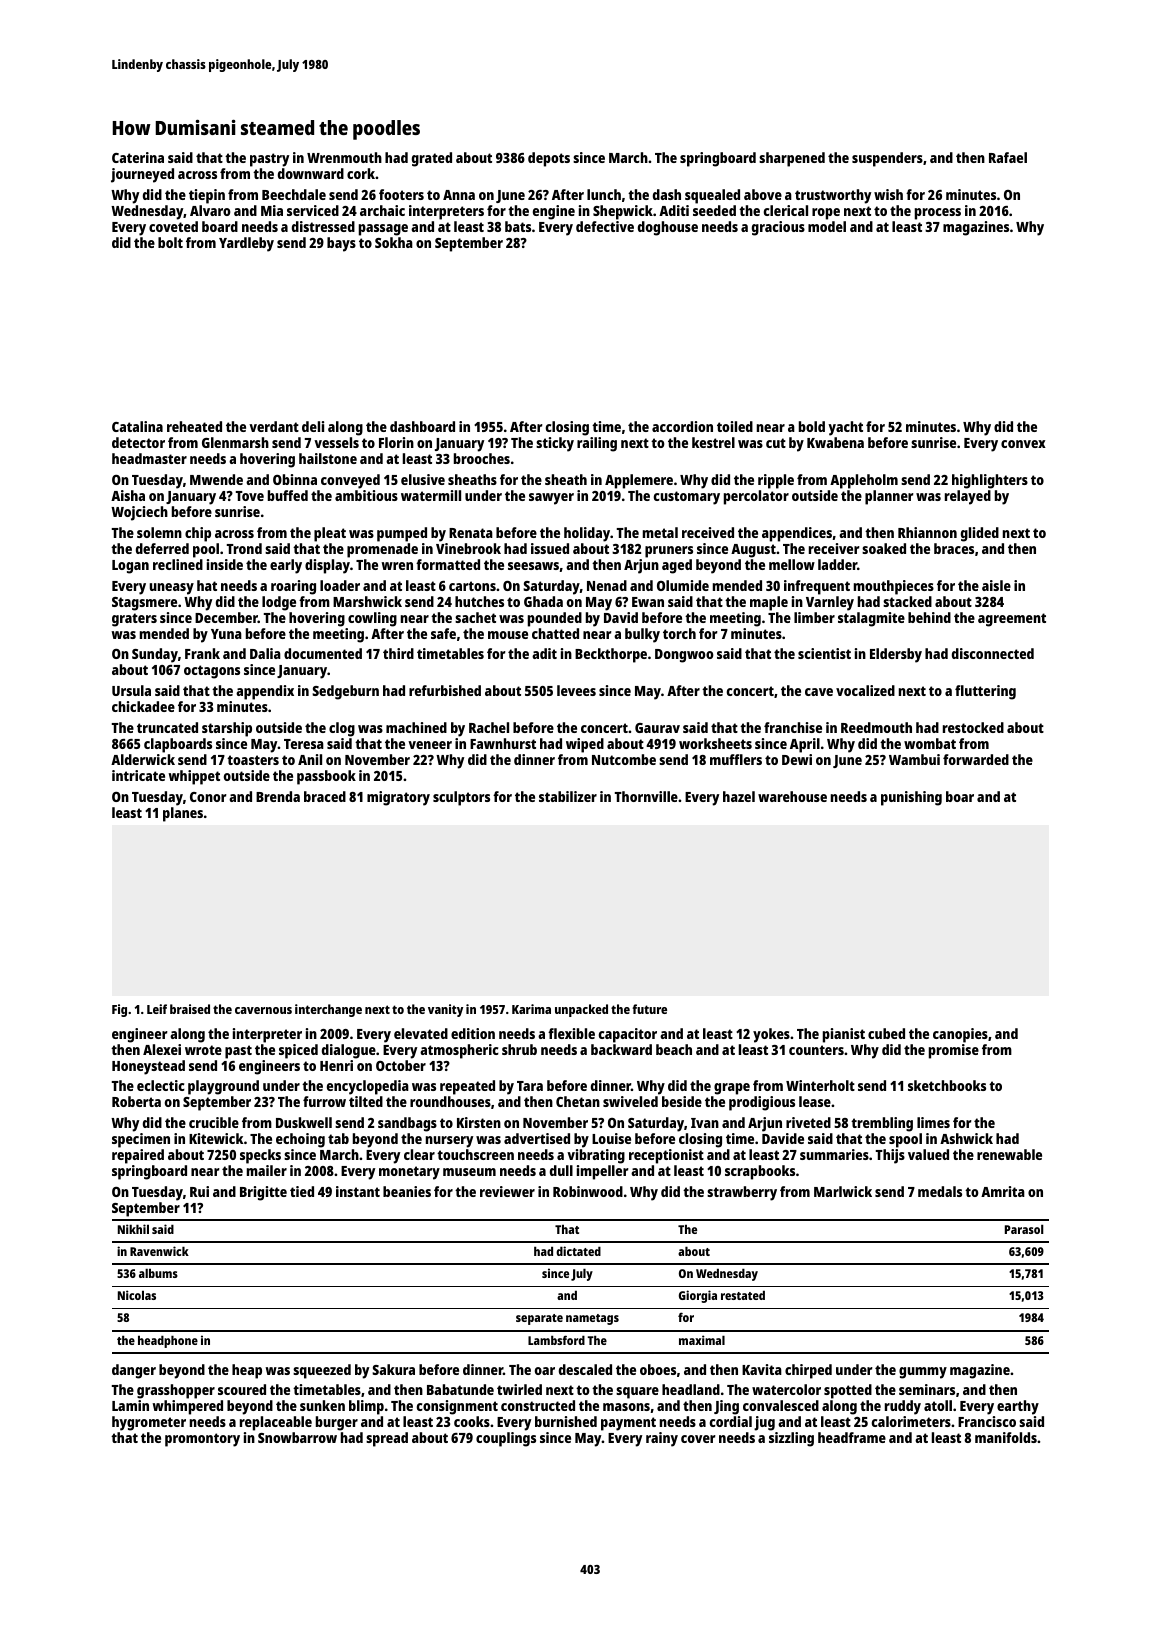  I want to click on Yuna, so click(226, 634).
